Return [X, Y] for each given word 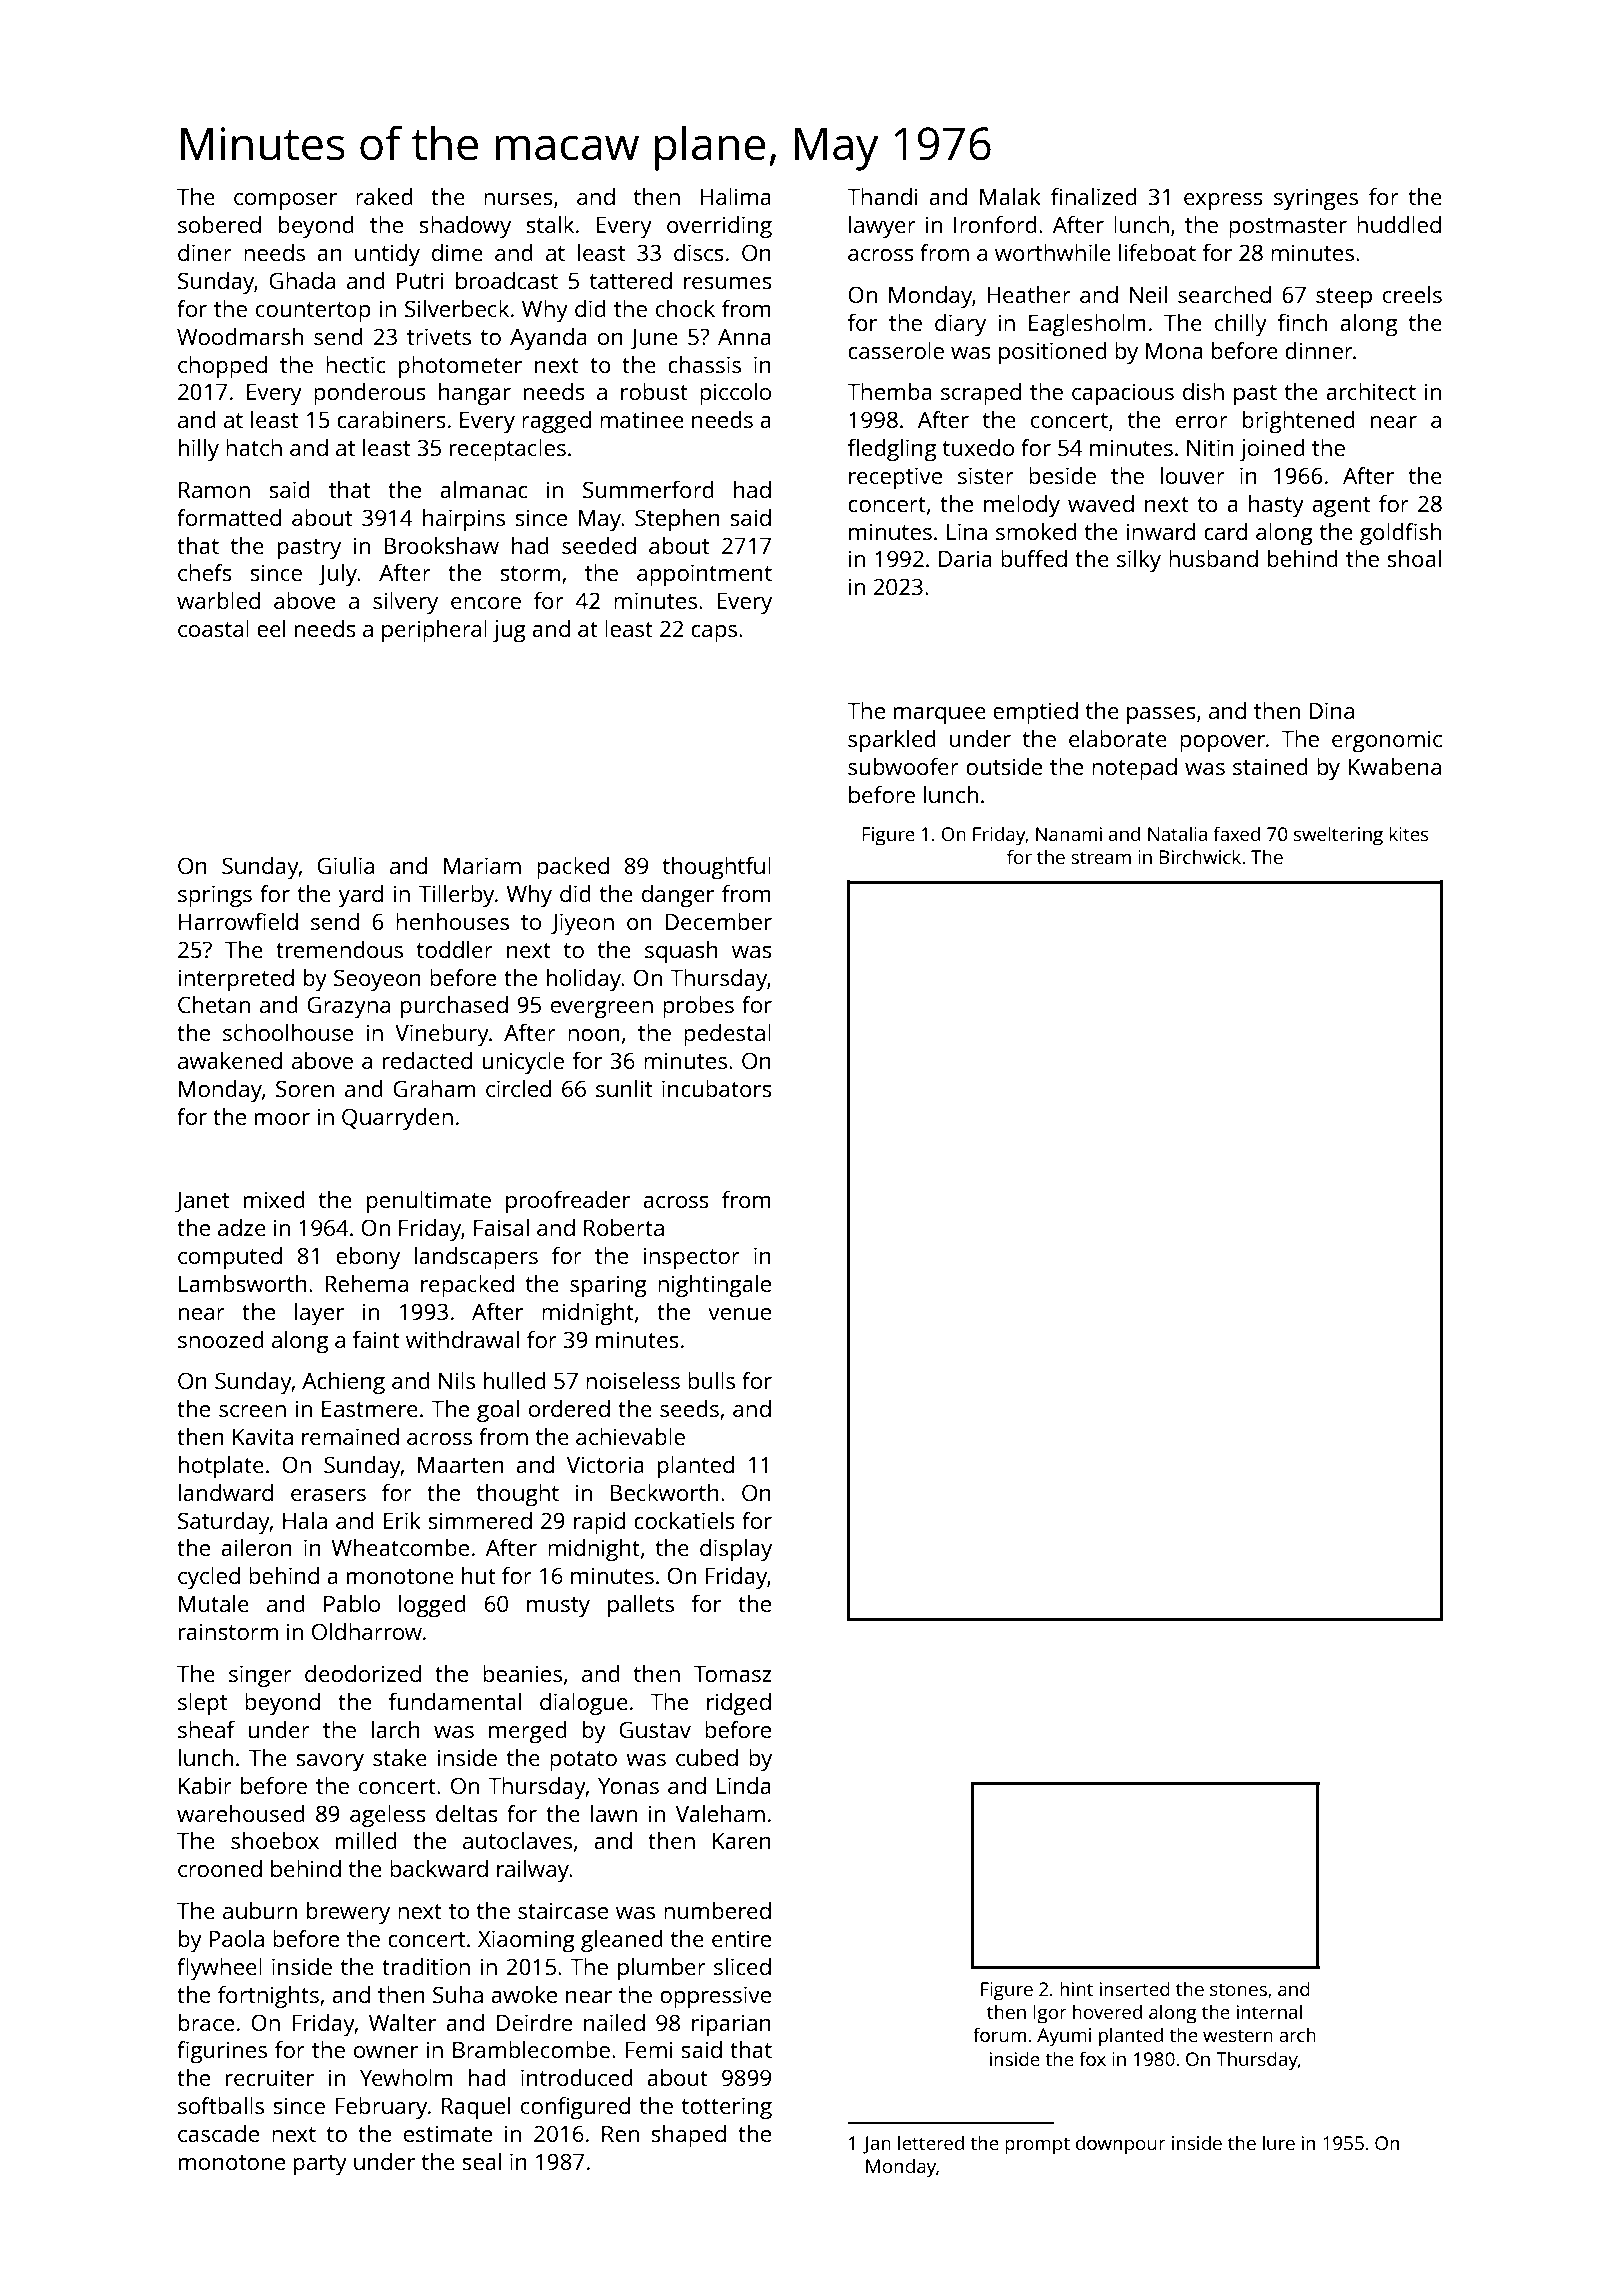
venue [739, 1314]
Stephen [677, 520]
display [736, 1550]
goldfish [1400, 534]
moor [282, 1119]
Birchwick [1200, 856]
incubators [717, 1088]
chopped [222, 367]
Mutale [214, 1603]
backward [439, 1868]
